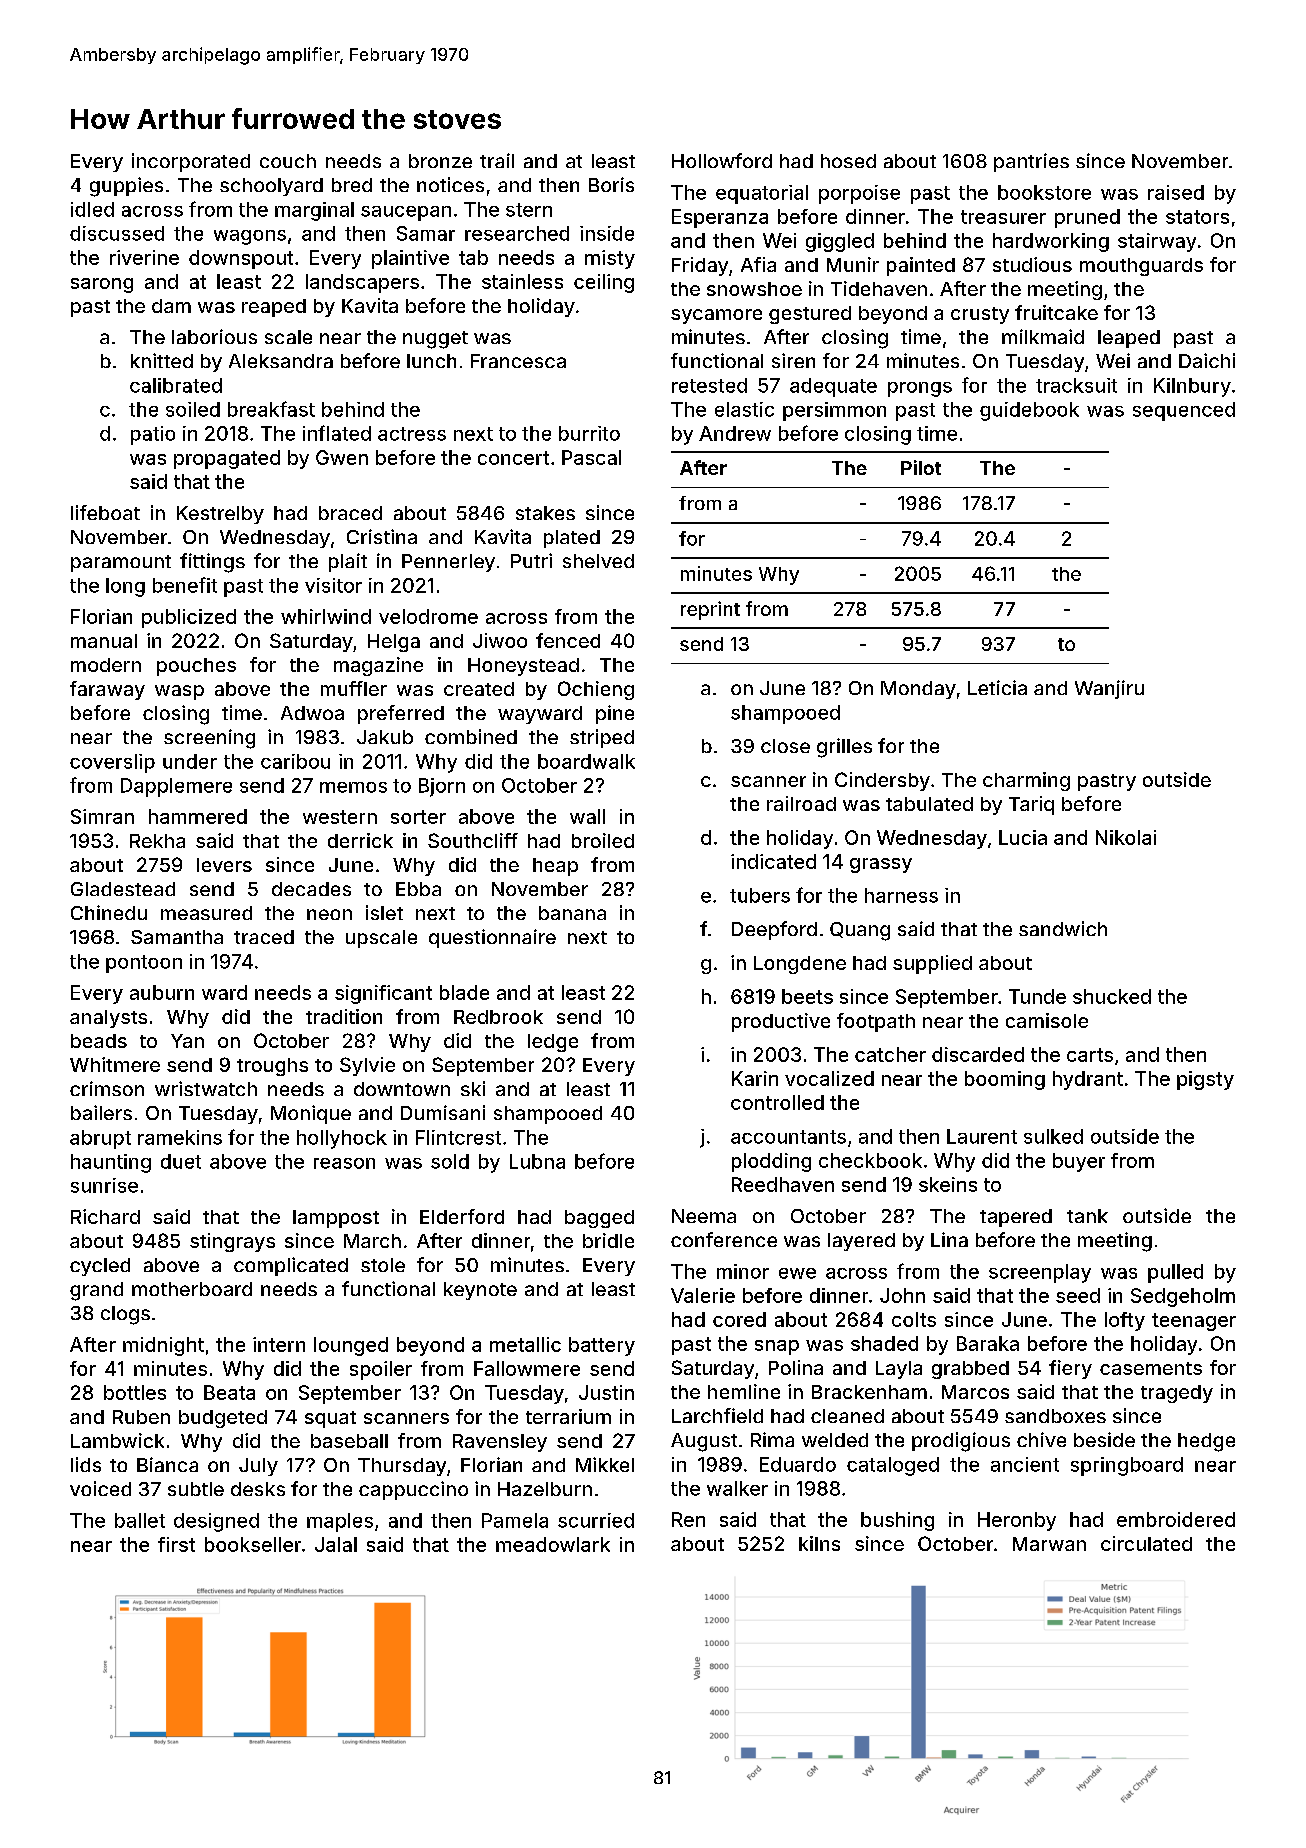 This screenshot has height=1848, width=1306. I want to click on lifeboat, so click(105, 512).
